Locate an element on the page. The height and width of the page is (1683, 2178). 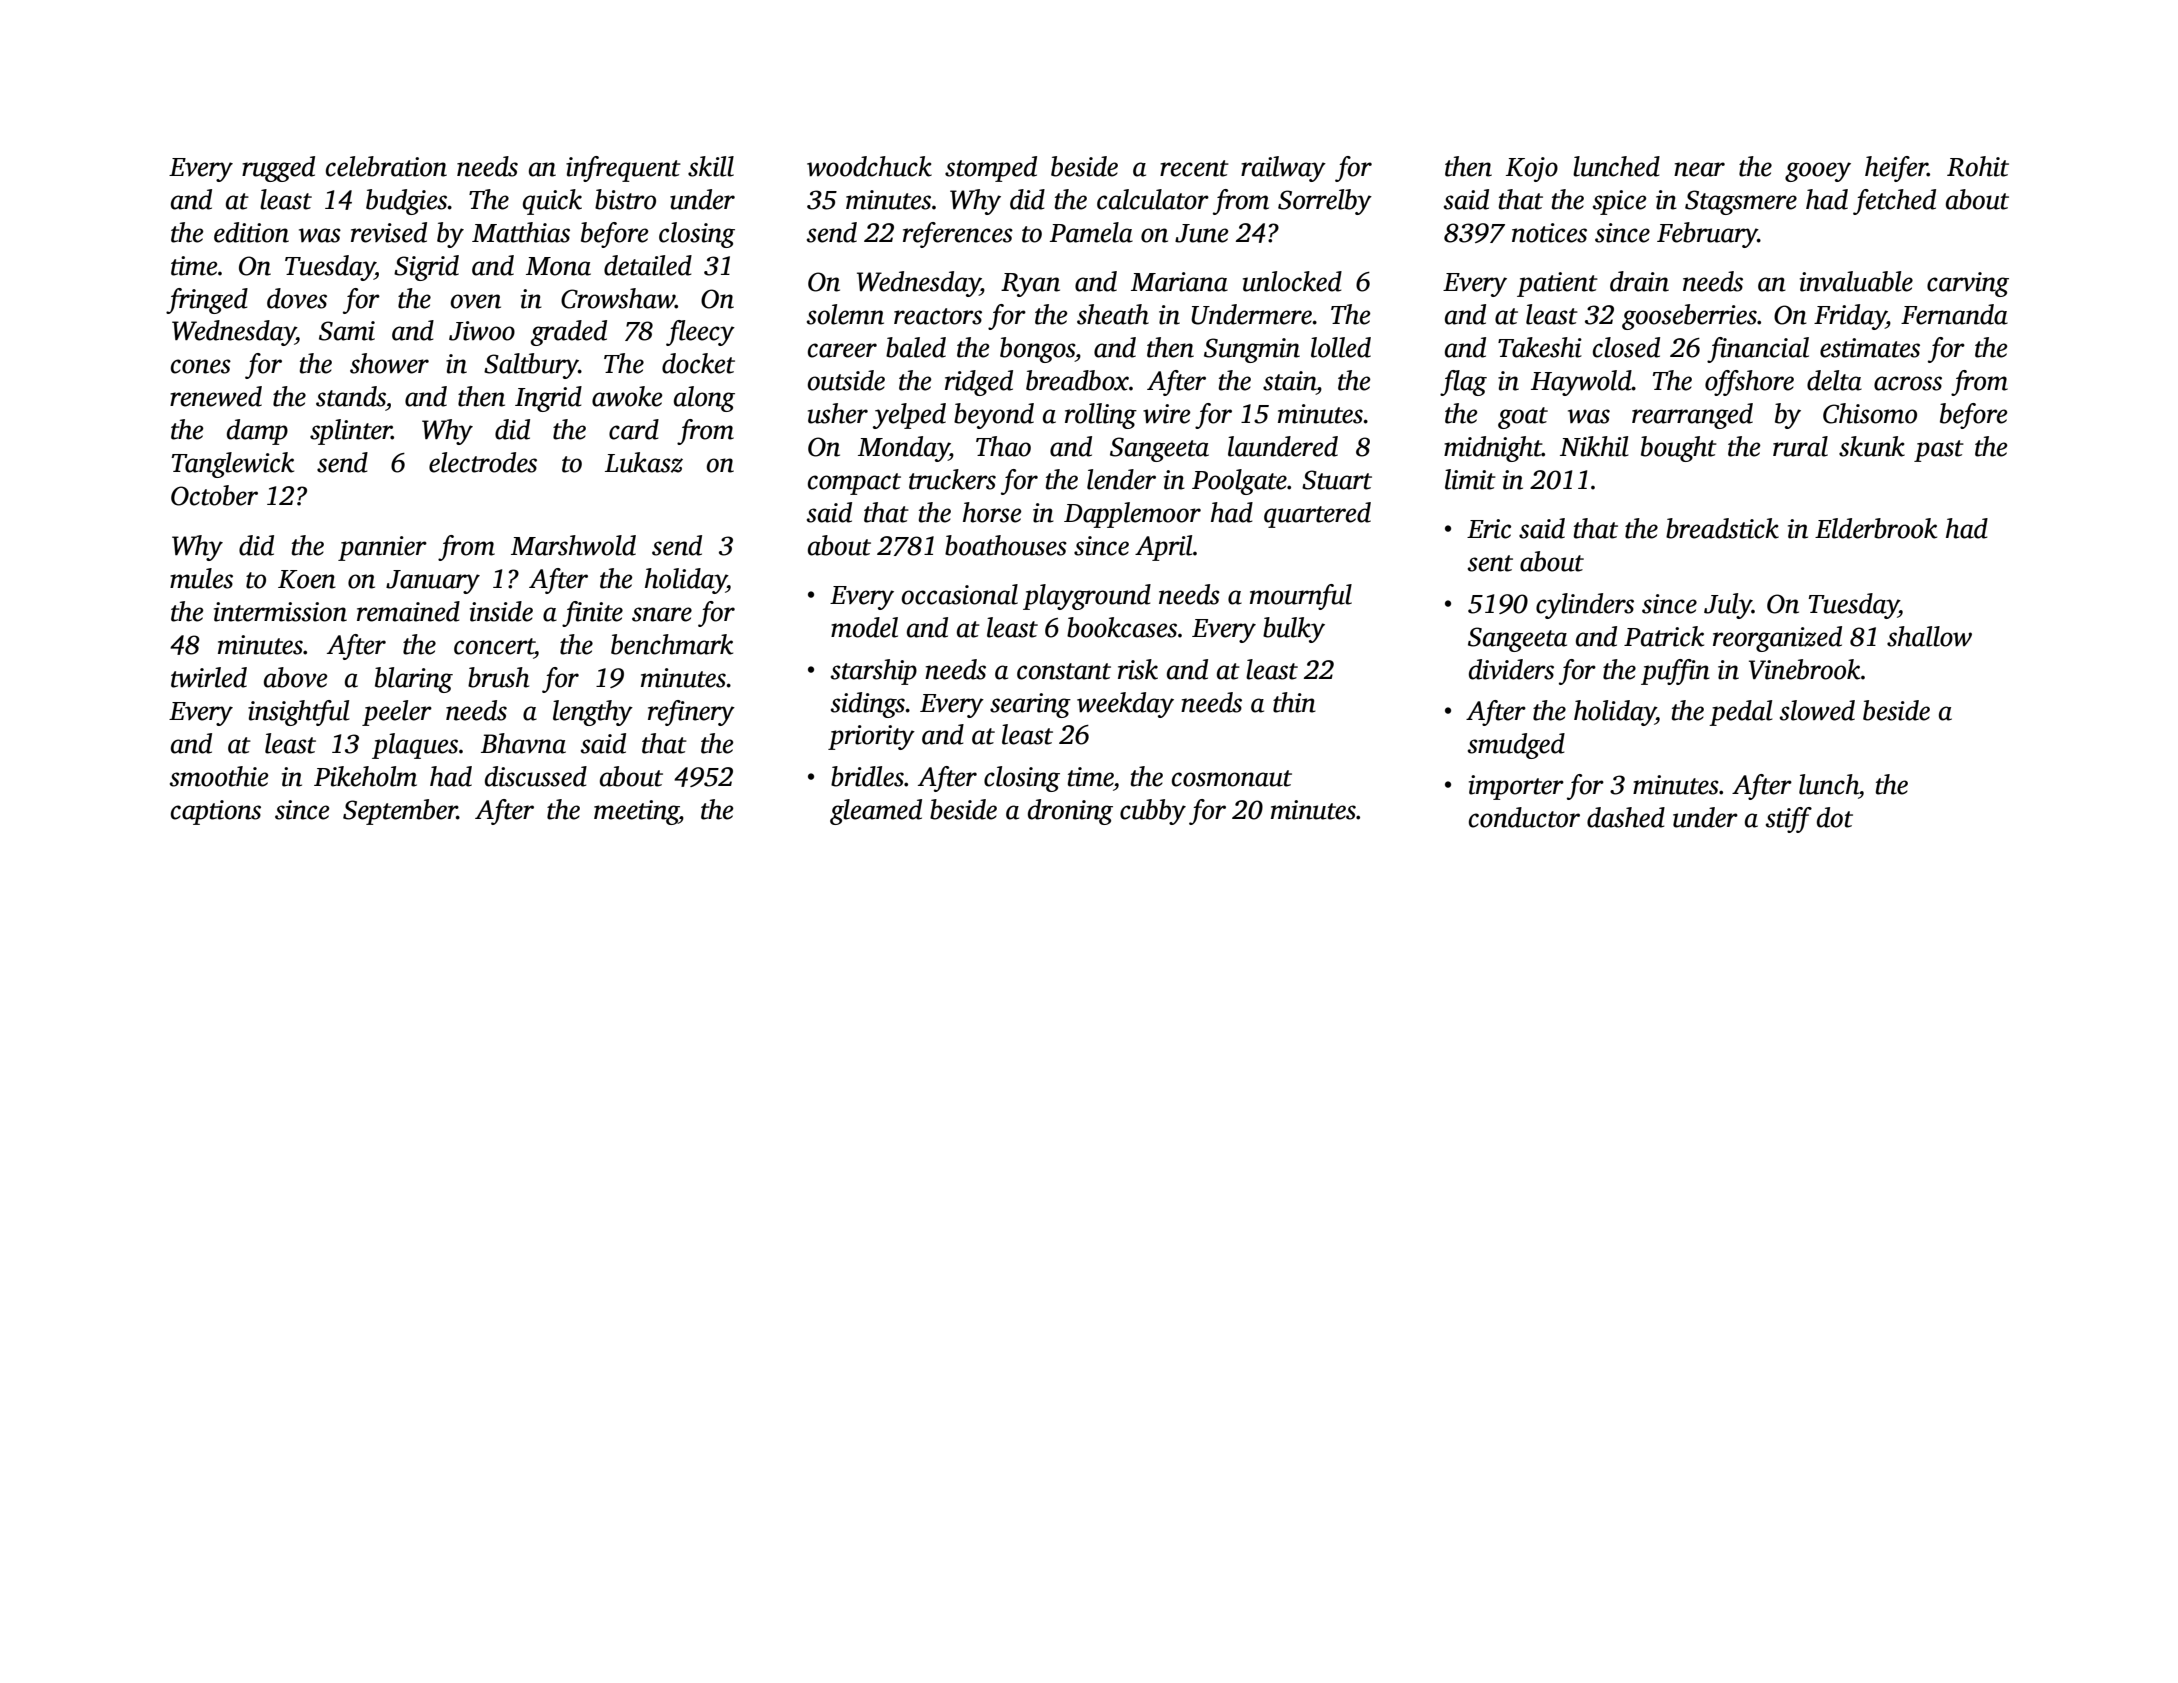
skunk is located at coordinates (1872, 446).
